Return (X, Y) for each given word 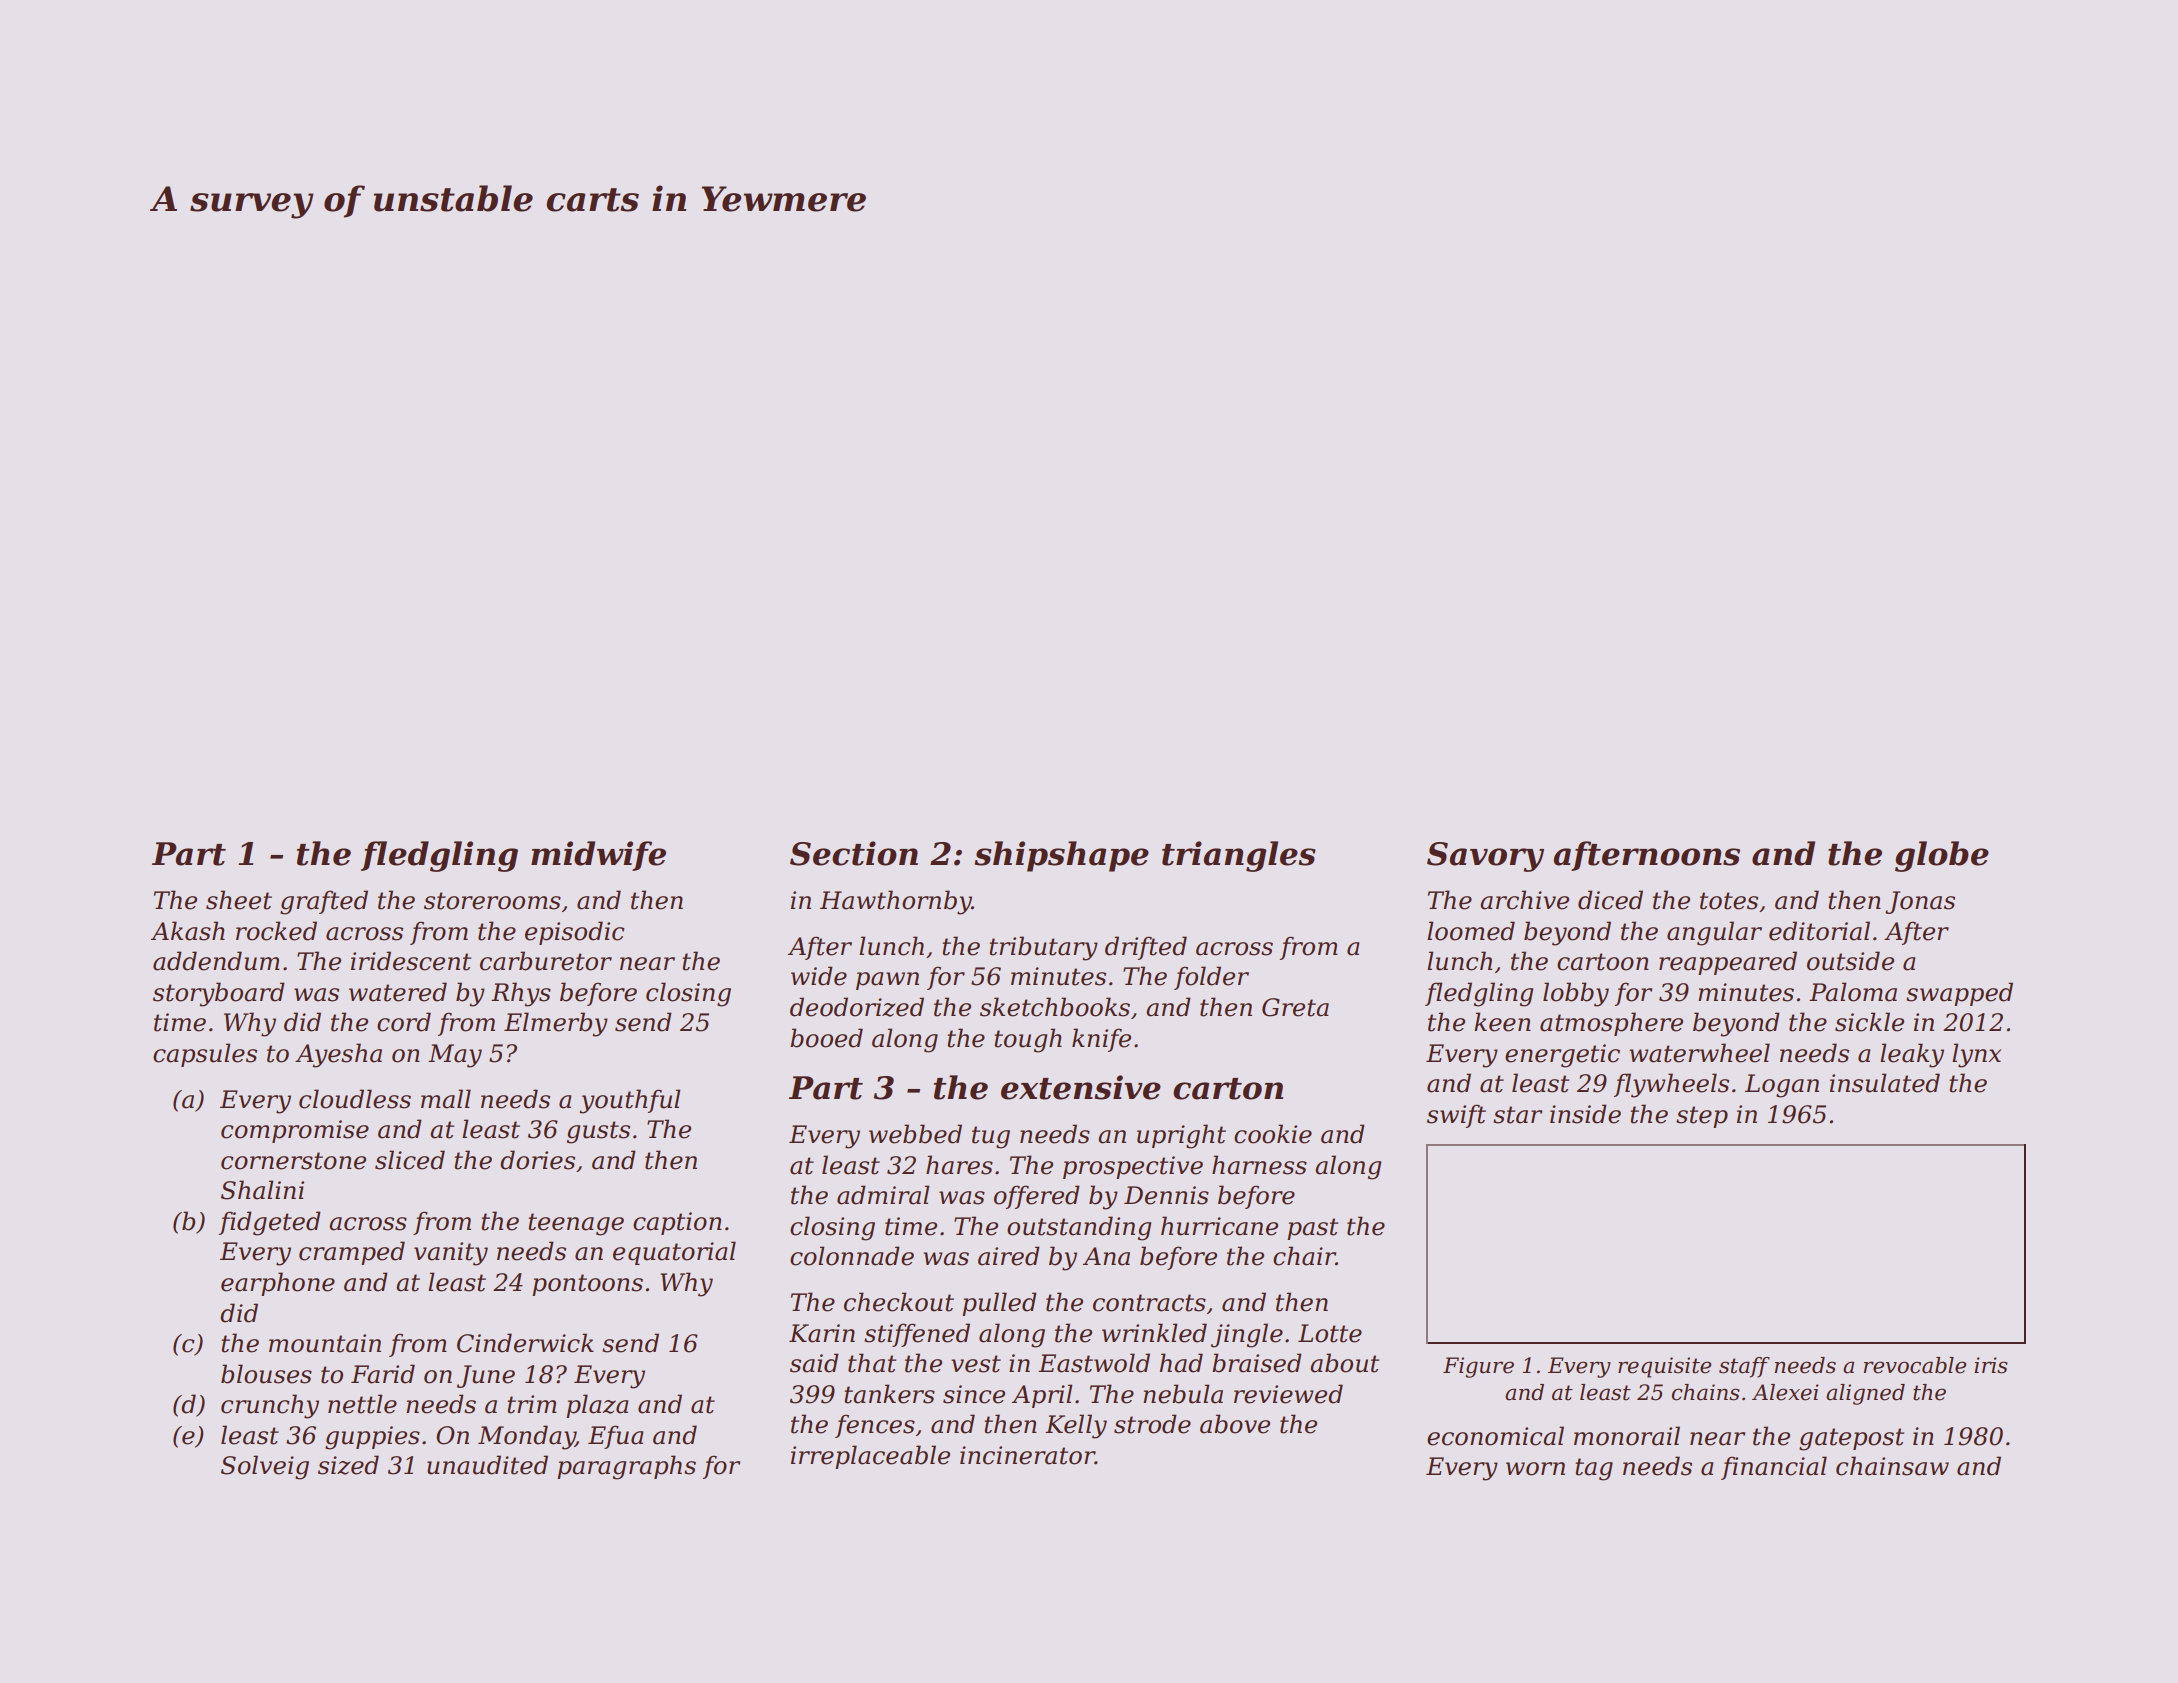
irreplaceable (870, 1457)
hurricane (1219, 1226)
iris (1991, 1365)
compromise (295, 1131)
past (1312, 1229)
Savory (1485, 857)
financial (1774, 1468)
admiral (883, 1195)
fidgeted (270, 1223)
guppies (372, 1438)
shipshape (1061, 856)
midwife (598, 856)
